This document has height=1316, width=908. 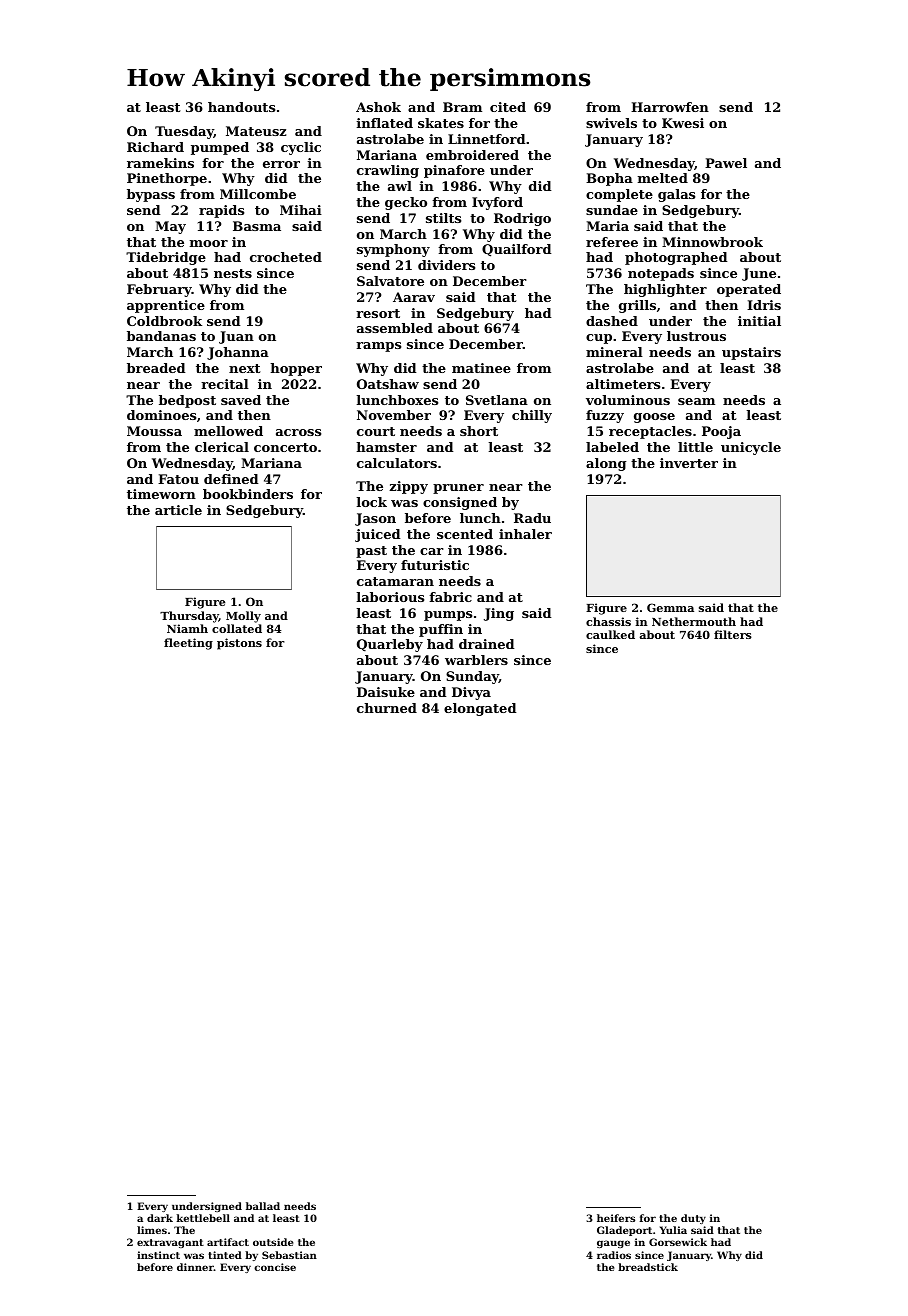 What do you see at coordinates (648, 1267) in the document?
I see `breadstick` at bounding box center [648, 1267].
